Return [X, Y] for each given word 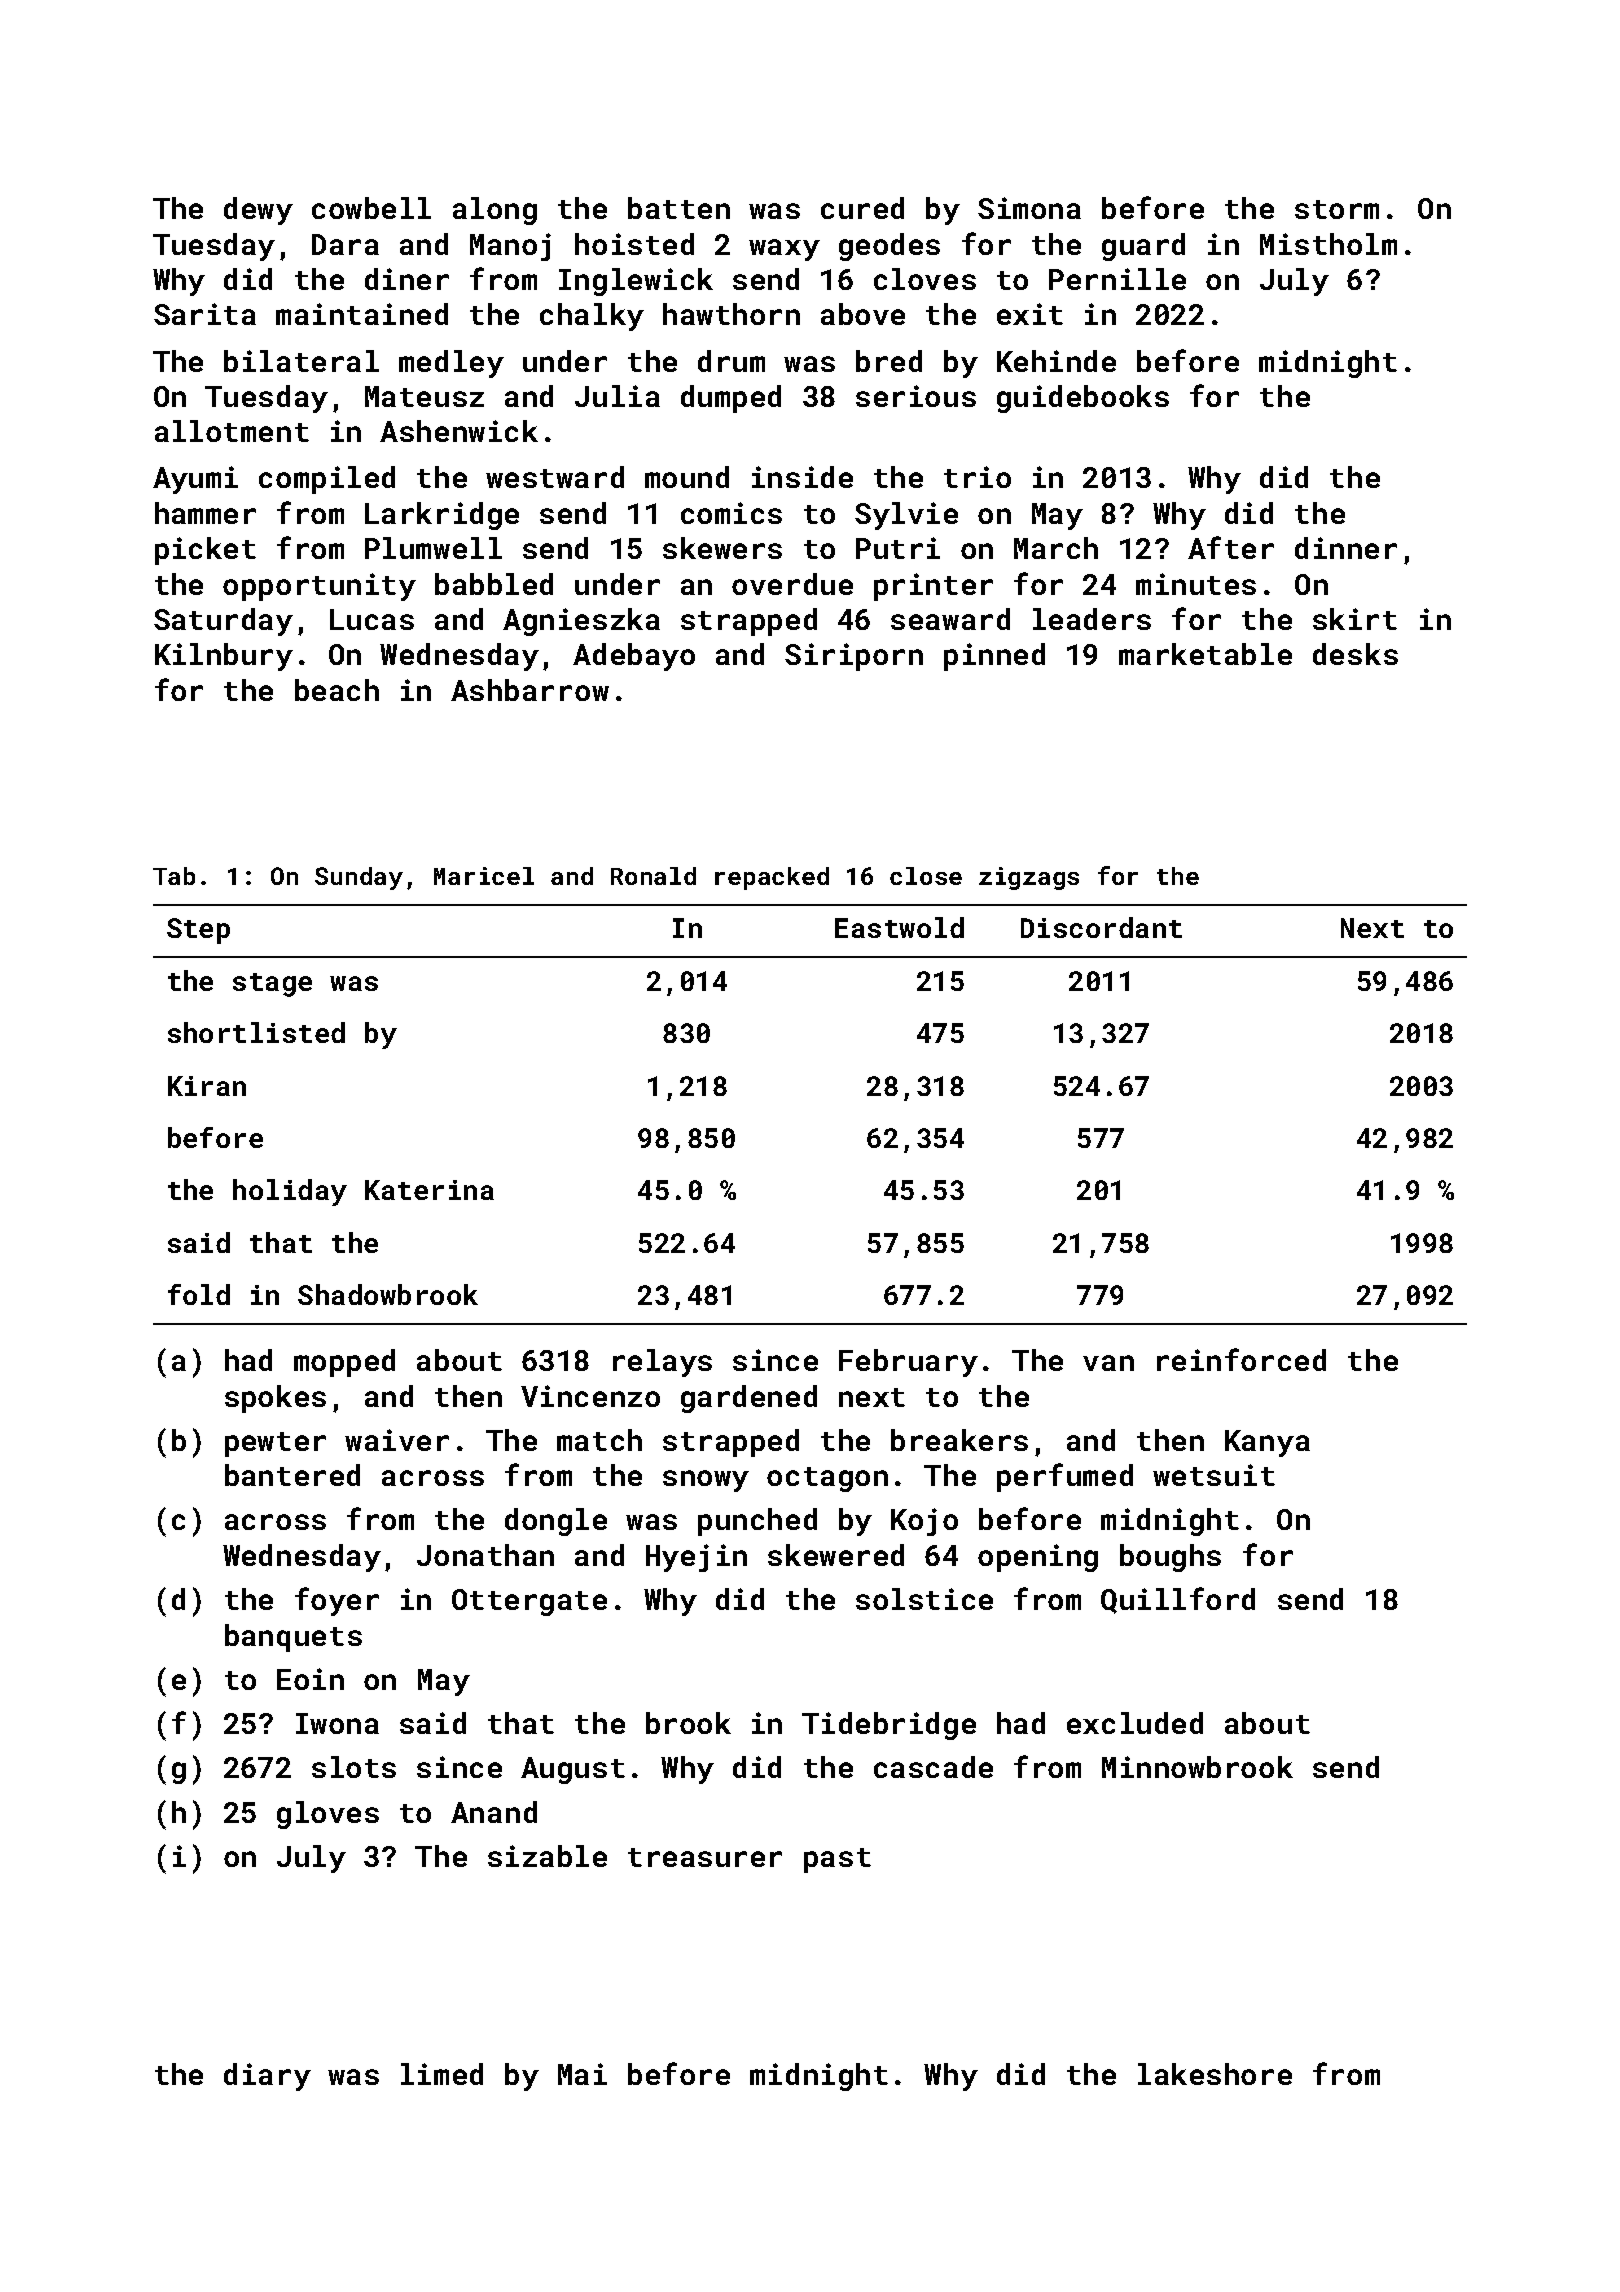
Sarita [205, 314]
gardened [749, 1399]
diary [267, 2077]
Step [198, 931]
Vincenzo [590, 1396]
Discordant [1101, 927]
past [837, 1860]
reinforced [1241, 1359]
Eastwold [899, 927]
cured [862, 208]
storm [1337, 209]
